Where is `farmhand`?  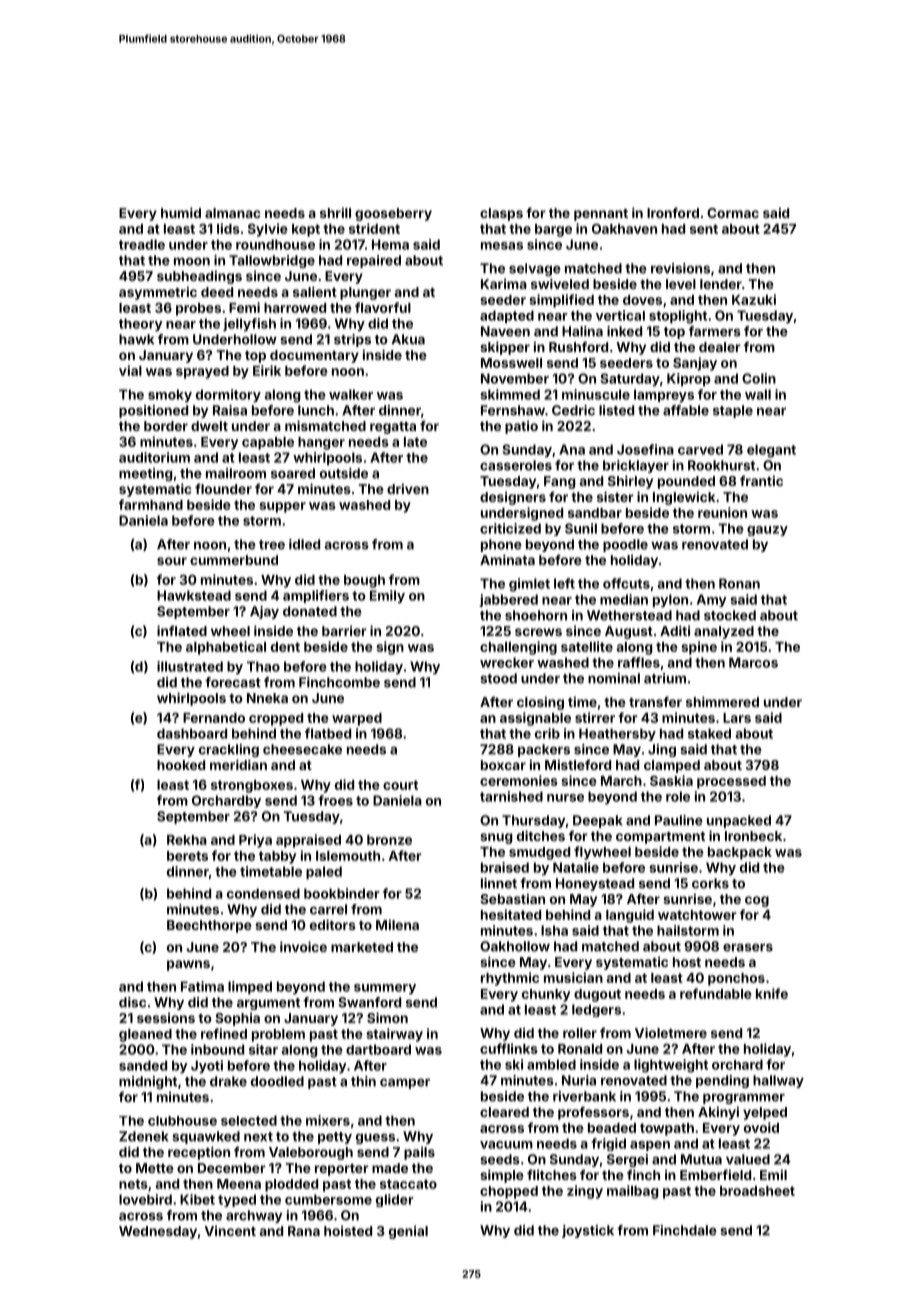
farmhand is located at coordinates (151, 504).
